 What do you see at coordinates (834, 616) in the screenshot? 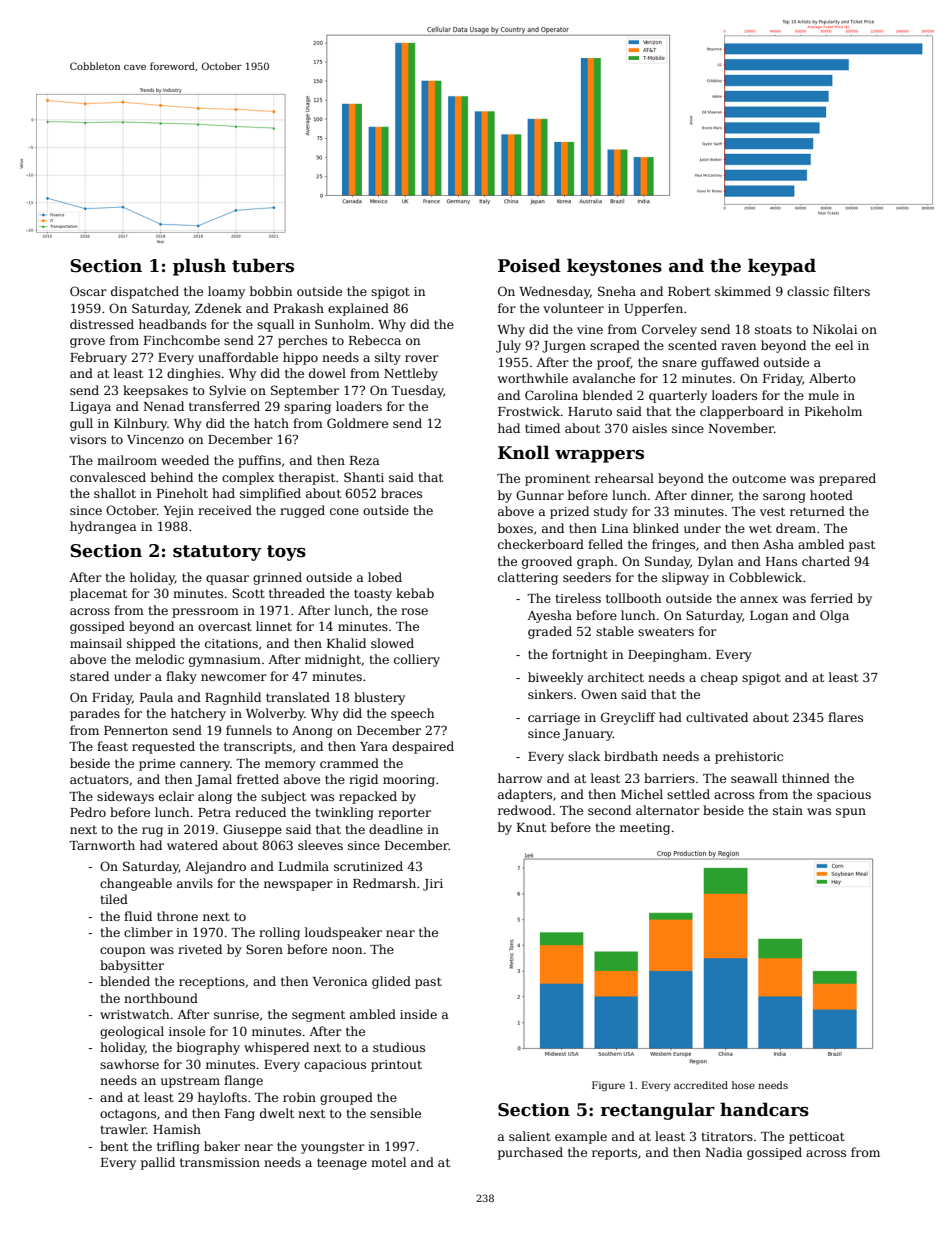
I see `Olga` at bounding box center [834, 616].
